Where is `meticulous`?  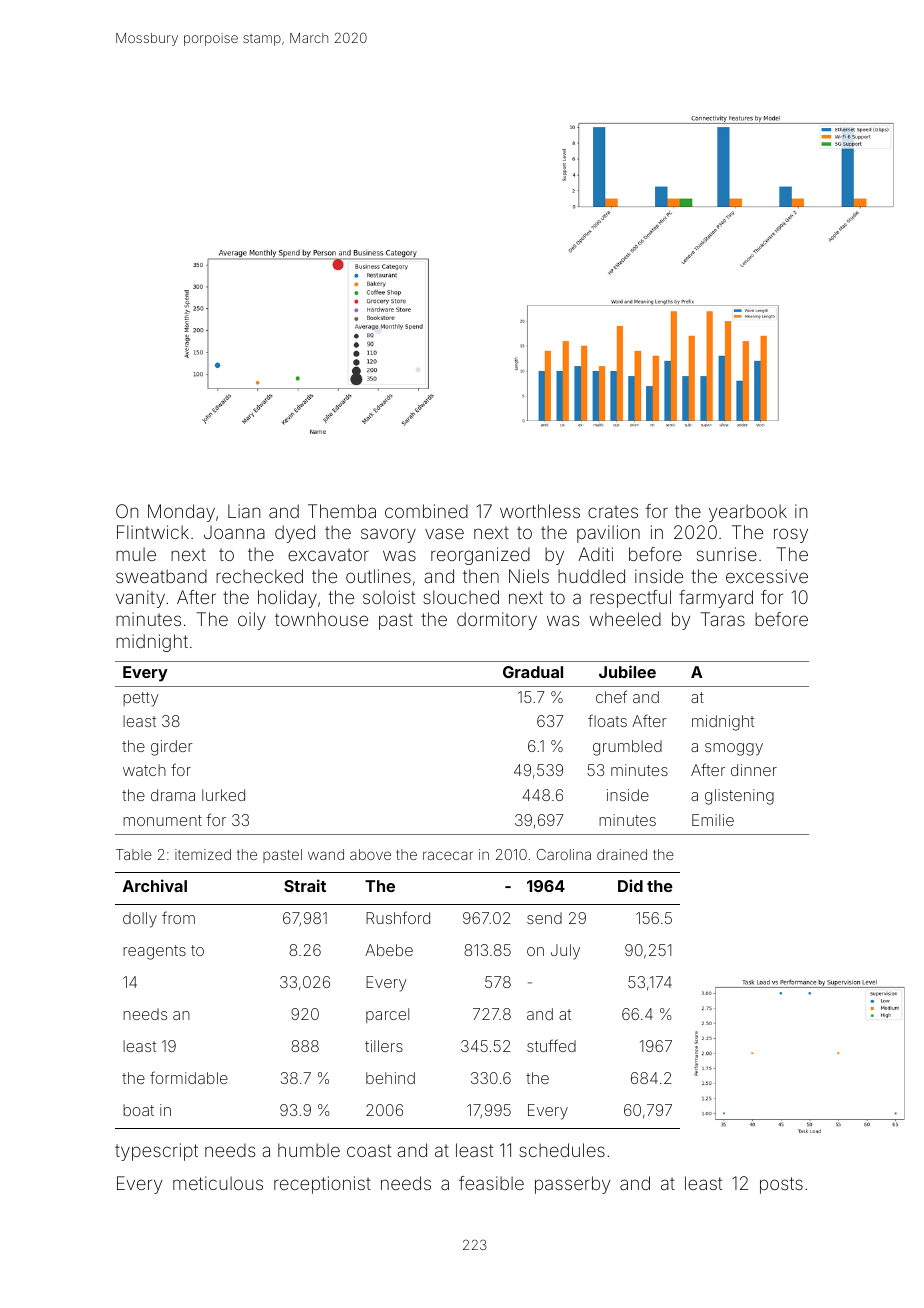 meticulous is located at coordinates (218, 1183).
